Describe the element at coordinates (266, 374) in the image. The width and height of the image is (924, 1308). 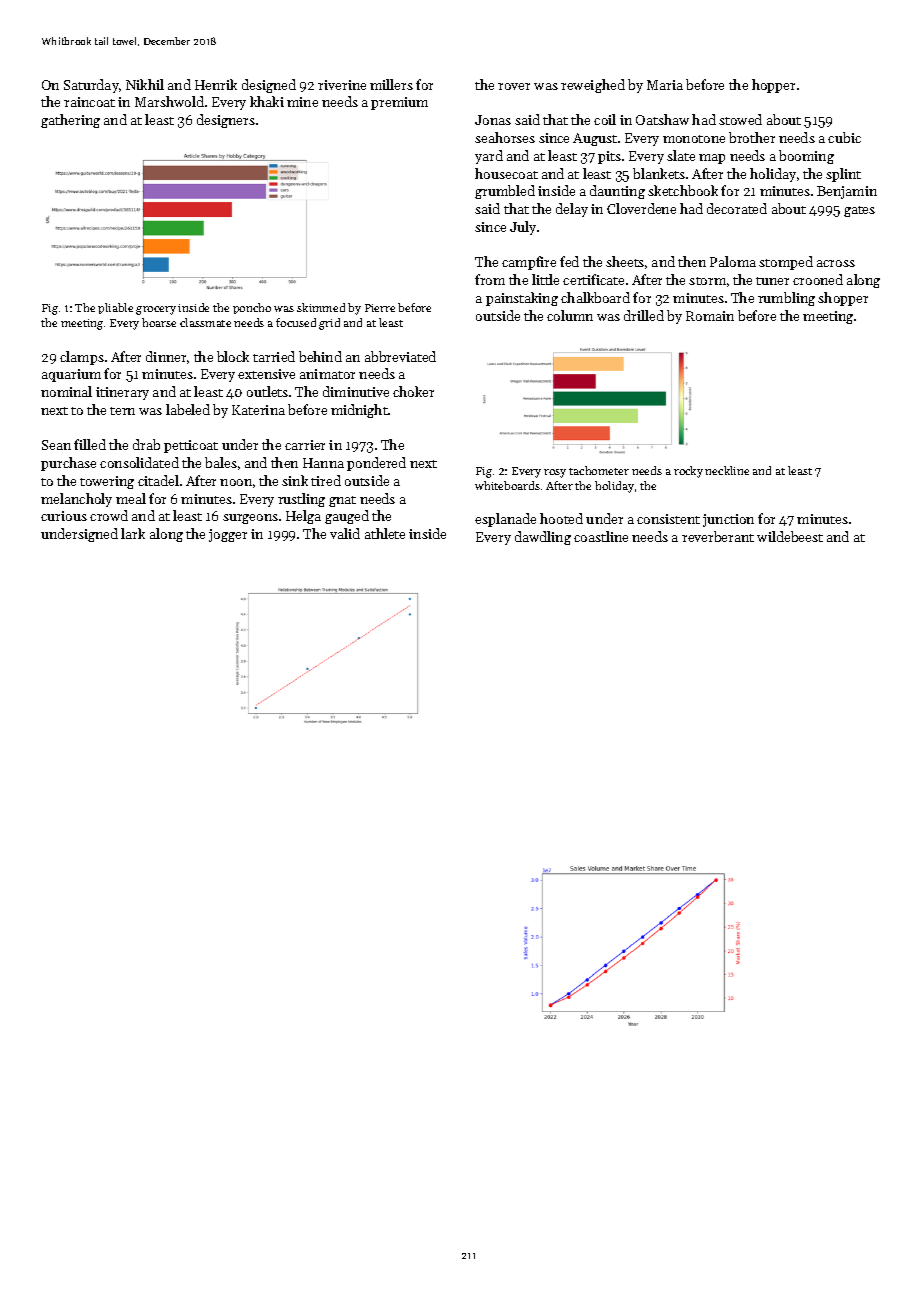
I see `extensive` at that location.
